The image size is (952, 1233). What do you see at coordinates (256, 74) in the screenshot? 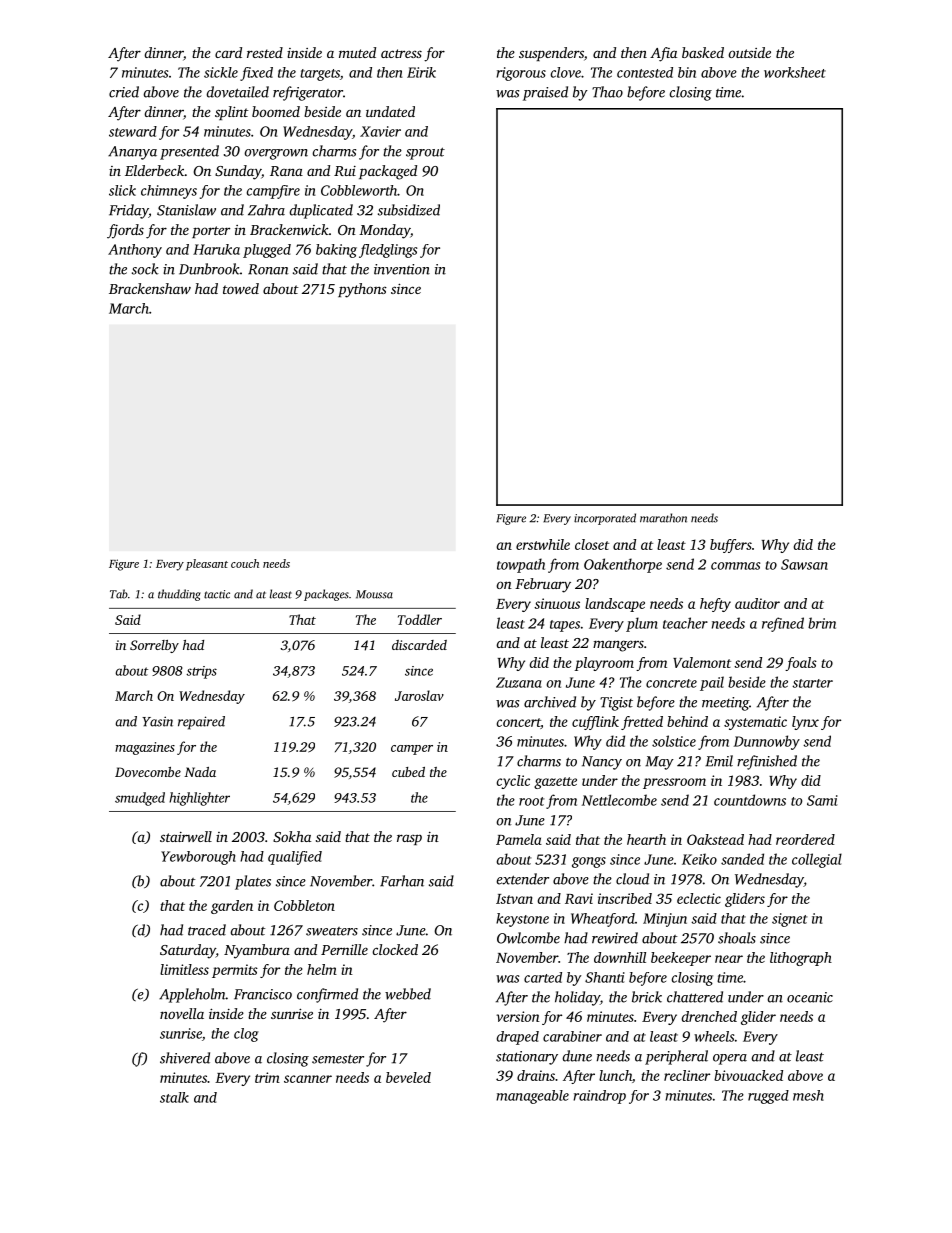
I see `fixed` at bounding box center [256, 74].
